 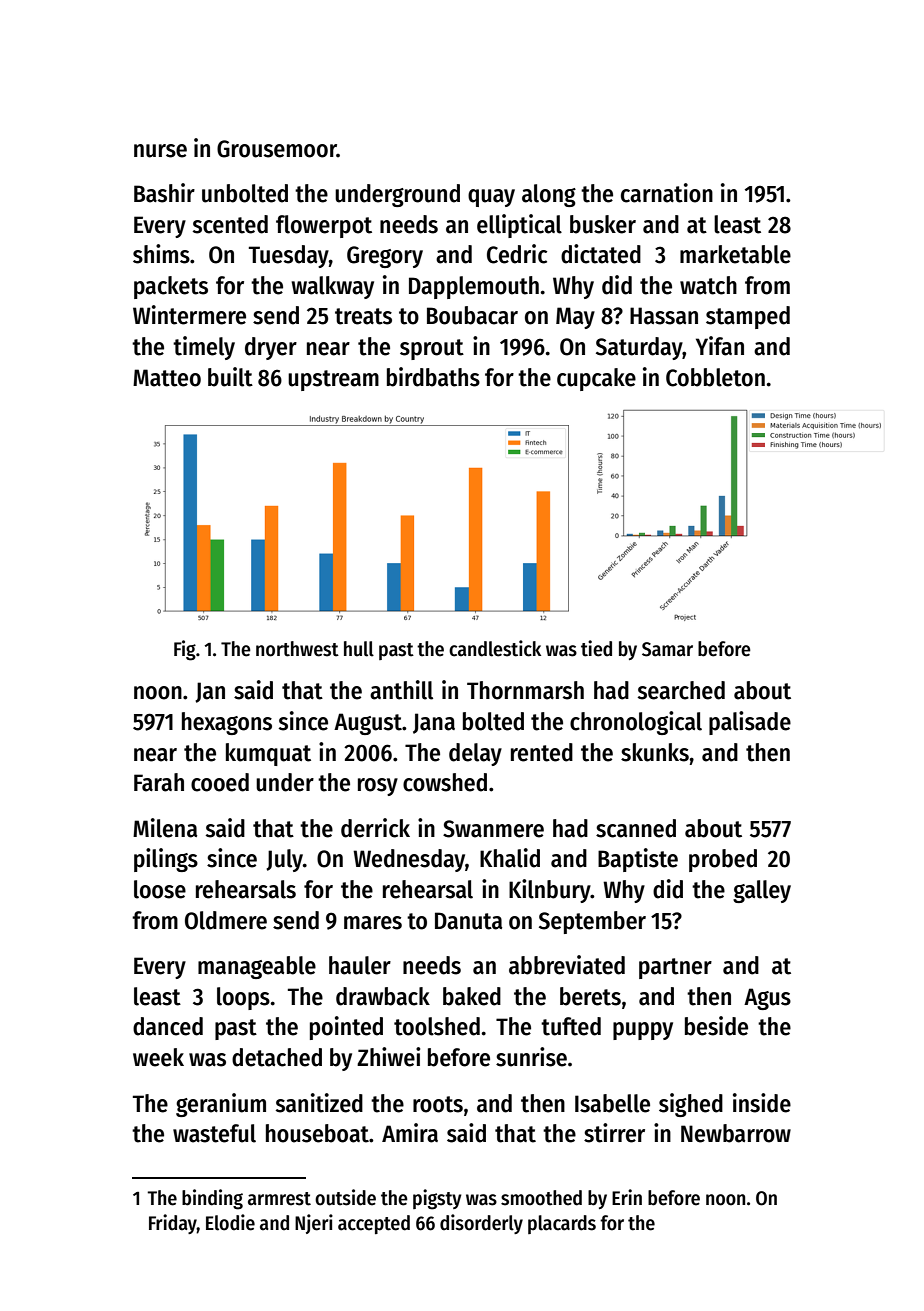 I want to click on Grousemoor, so click(x=277, y=149).
